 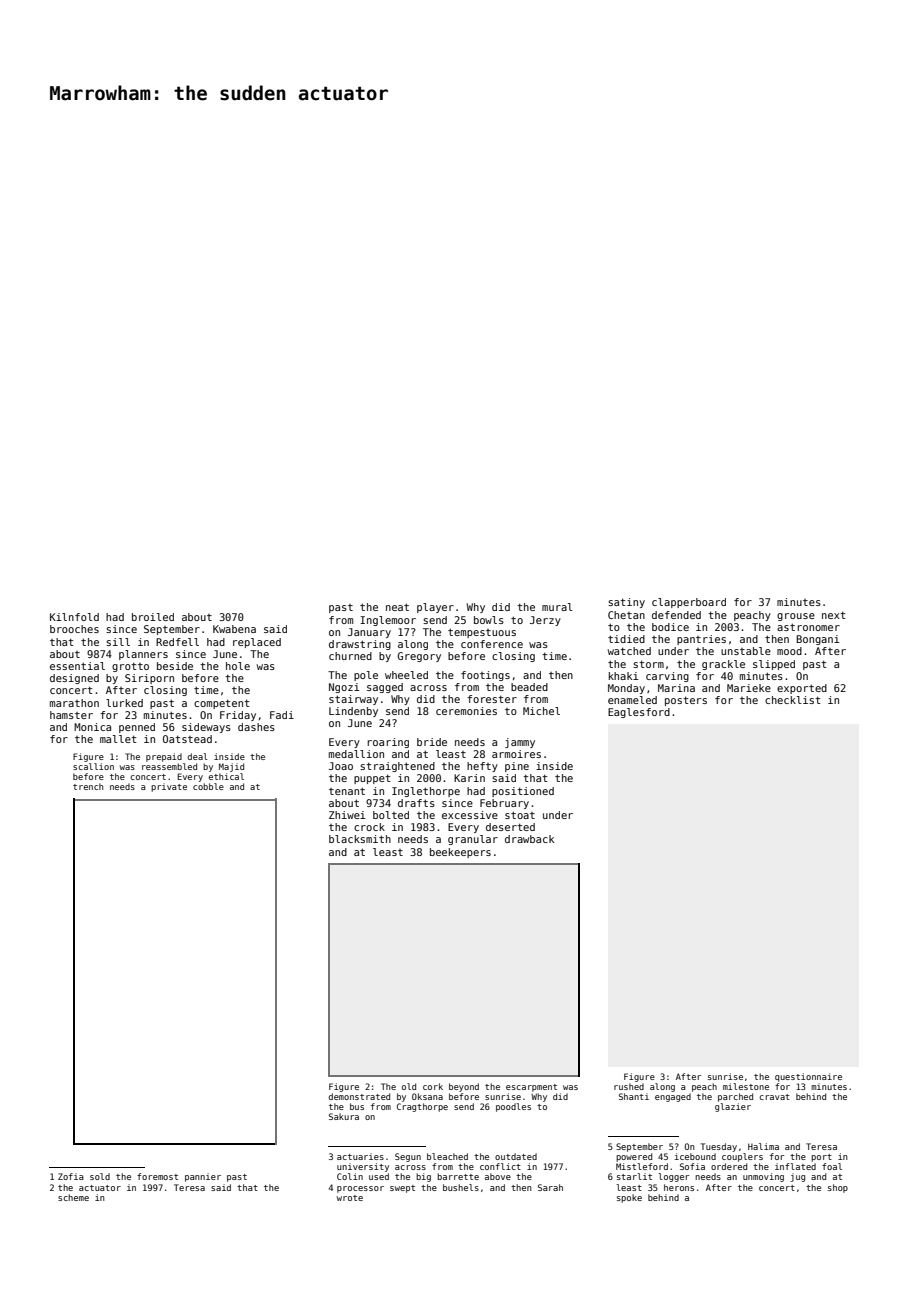 What do you see at coordinates (347, 791) in the image?
I see `tenant` at bounding box center [347, 791].
